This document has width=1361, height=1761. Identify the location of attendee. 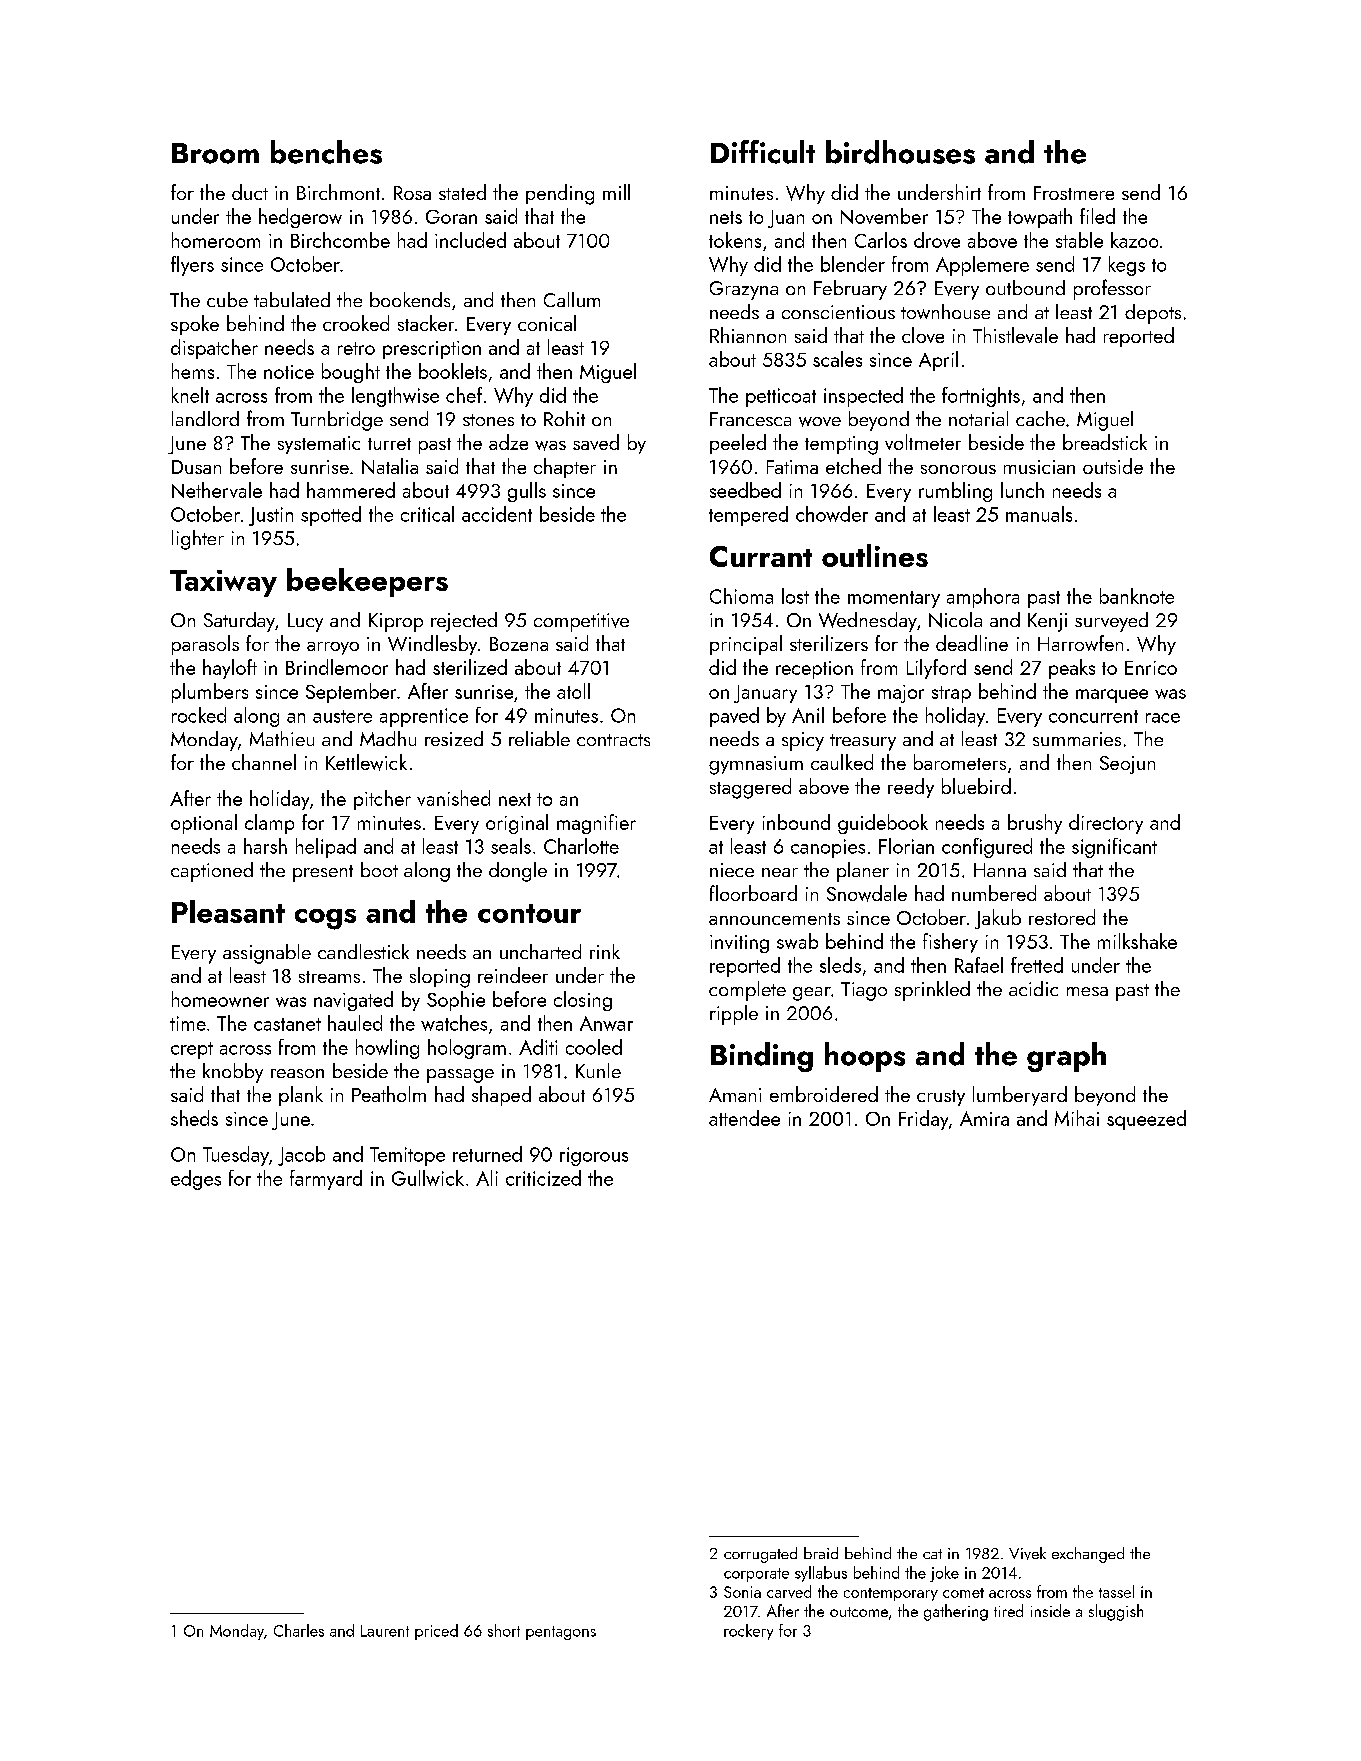
(744, 1118).
